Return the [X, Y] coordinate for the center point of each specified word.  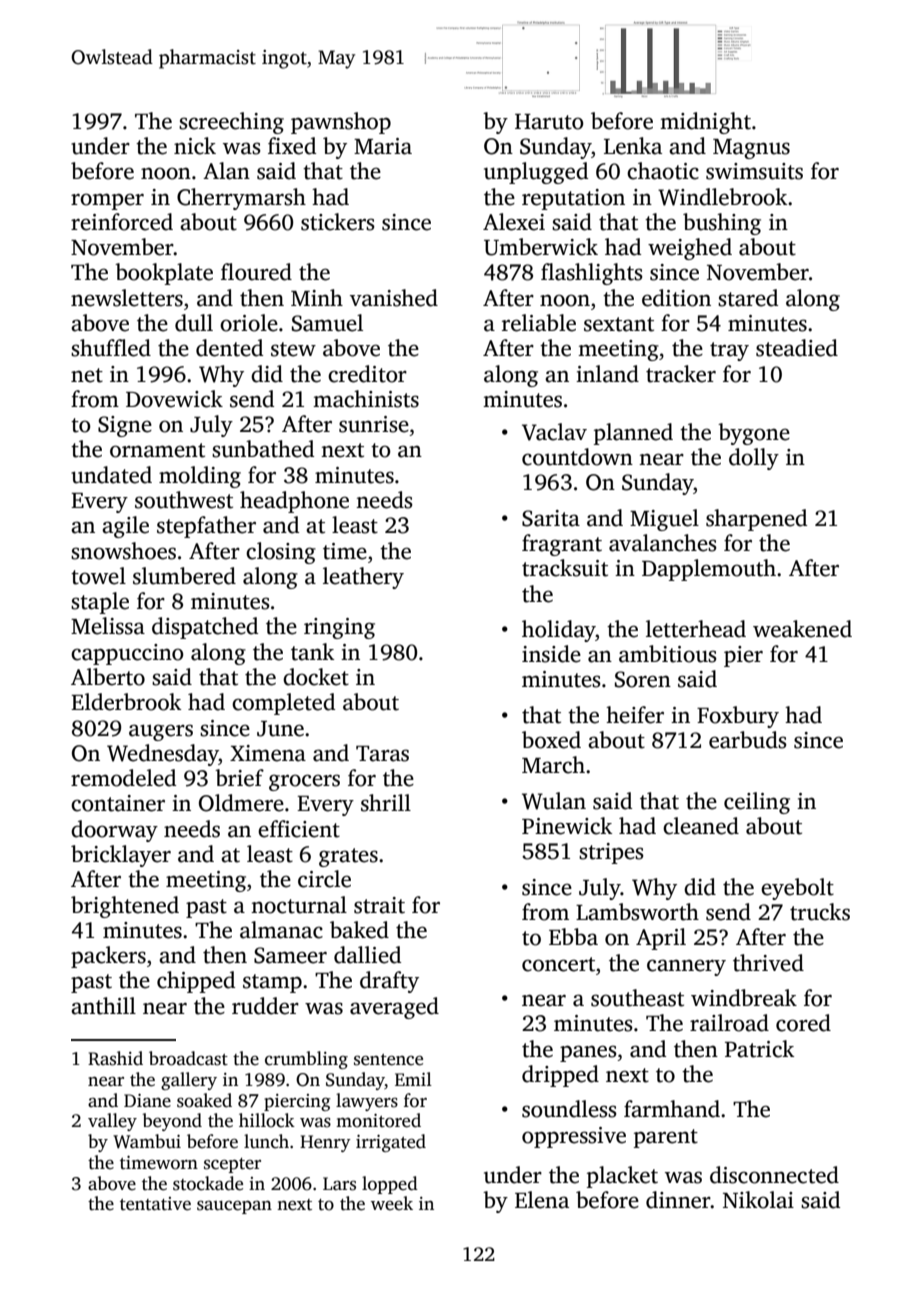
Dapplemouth [709, 570]
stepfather [206, 527]
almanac [281, 930]
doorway [114, 831]
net [87, 375]
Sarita [551, 518]
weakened [802, 629]
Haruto [549, 122]
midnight [705, 123]
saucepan [234, 1207]
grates [348, 857]
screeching [231, 123]
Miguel [664, 520]
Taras [382, 754]
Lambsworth [637, 912]
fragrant [562, 545]
